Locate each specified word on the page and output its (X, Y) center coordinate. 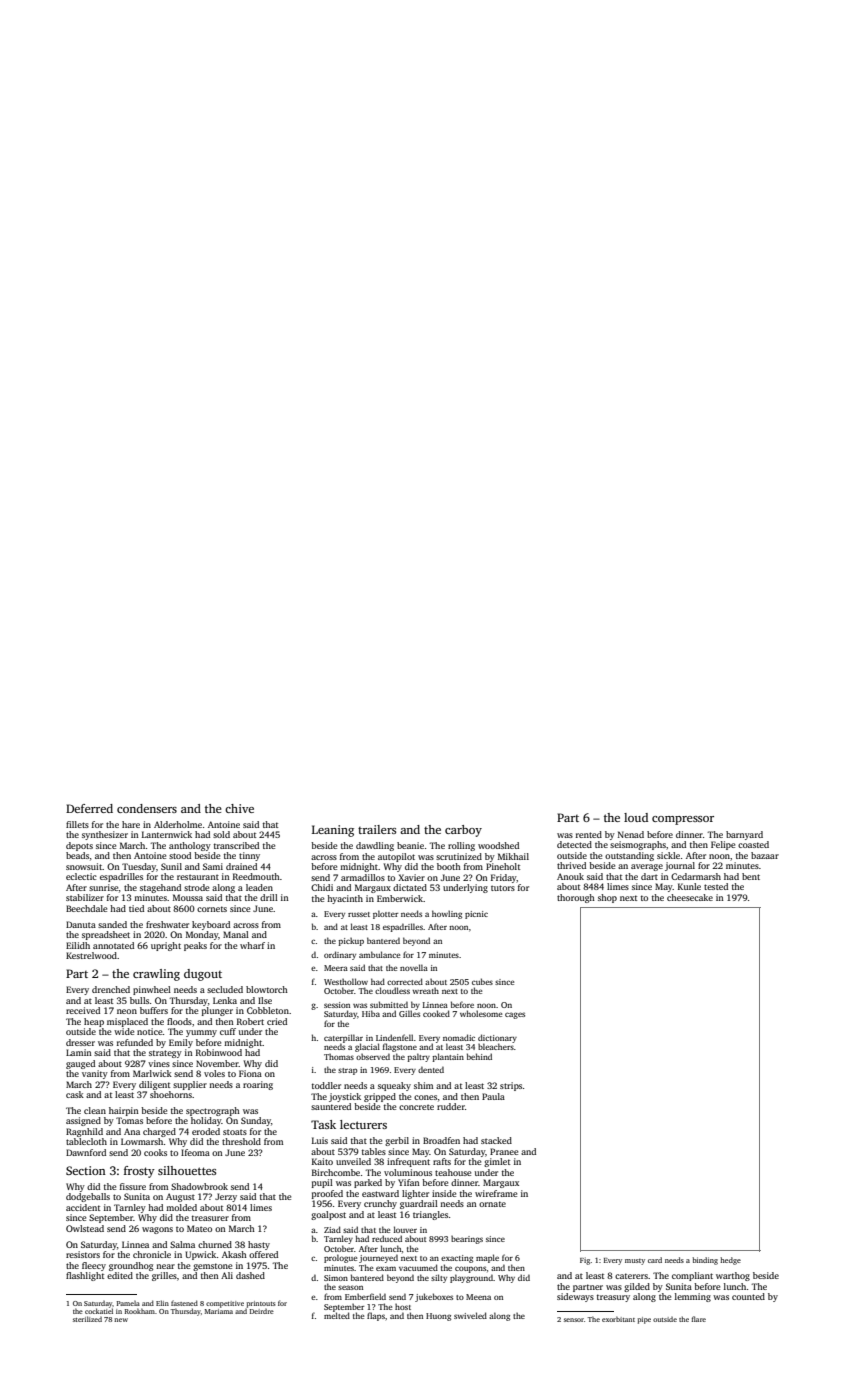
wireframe (496, 1193)
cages (515, 1015)
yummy (201, 1033)
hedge (730, 1261)
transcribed (236, 845)
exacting (457, 1259)
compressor (683, 820)
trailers (377, 829)
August (180, 1197)
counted (748, 1296)
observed (373, 1056)
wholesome (481, 1013)
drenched (111, 989)
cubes (482, 981)
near (165, 1266)
